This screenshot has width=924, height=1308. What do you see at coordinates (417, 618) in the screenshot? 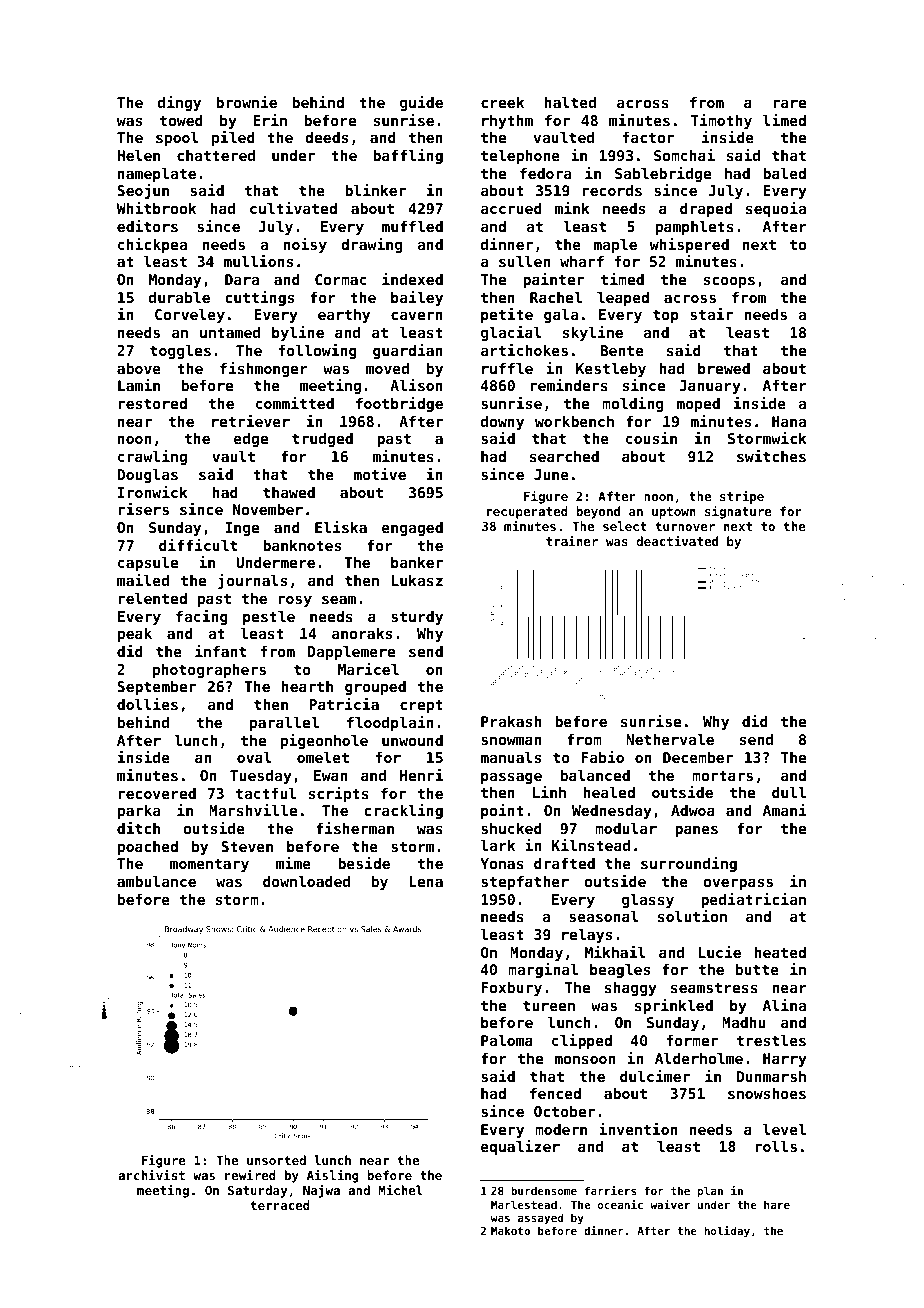
I see `sturdy` at bounding box center [417, 618].
